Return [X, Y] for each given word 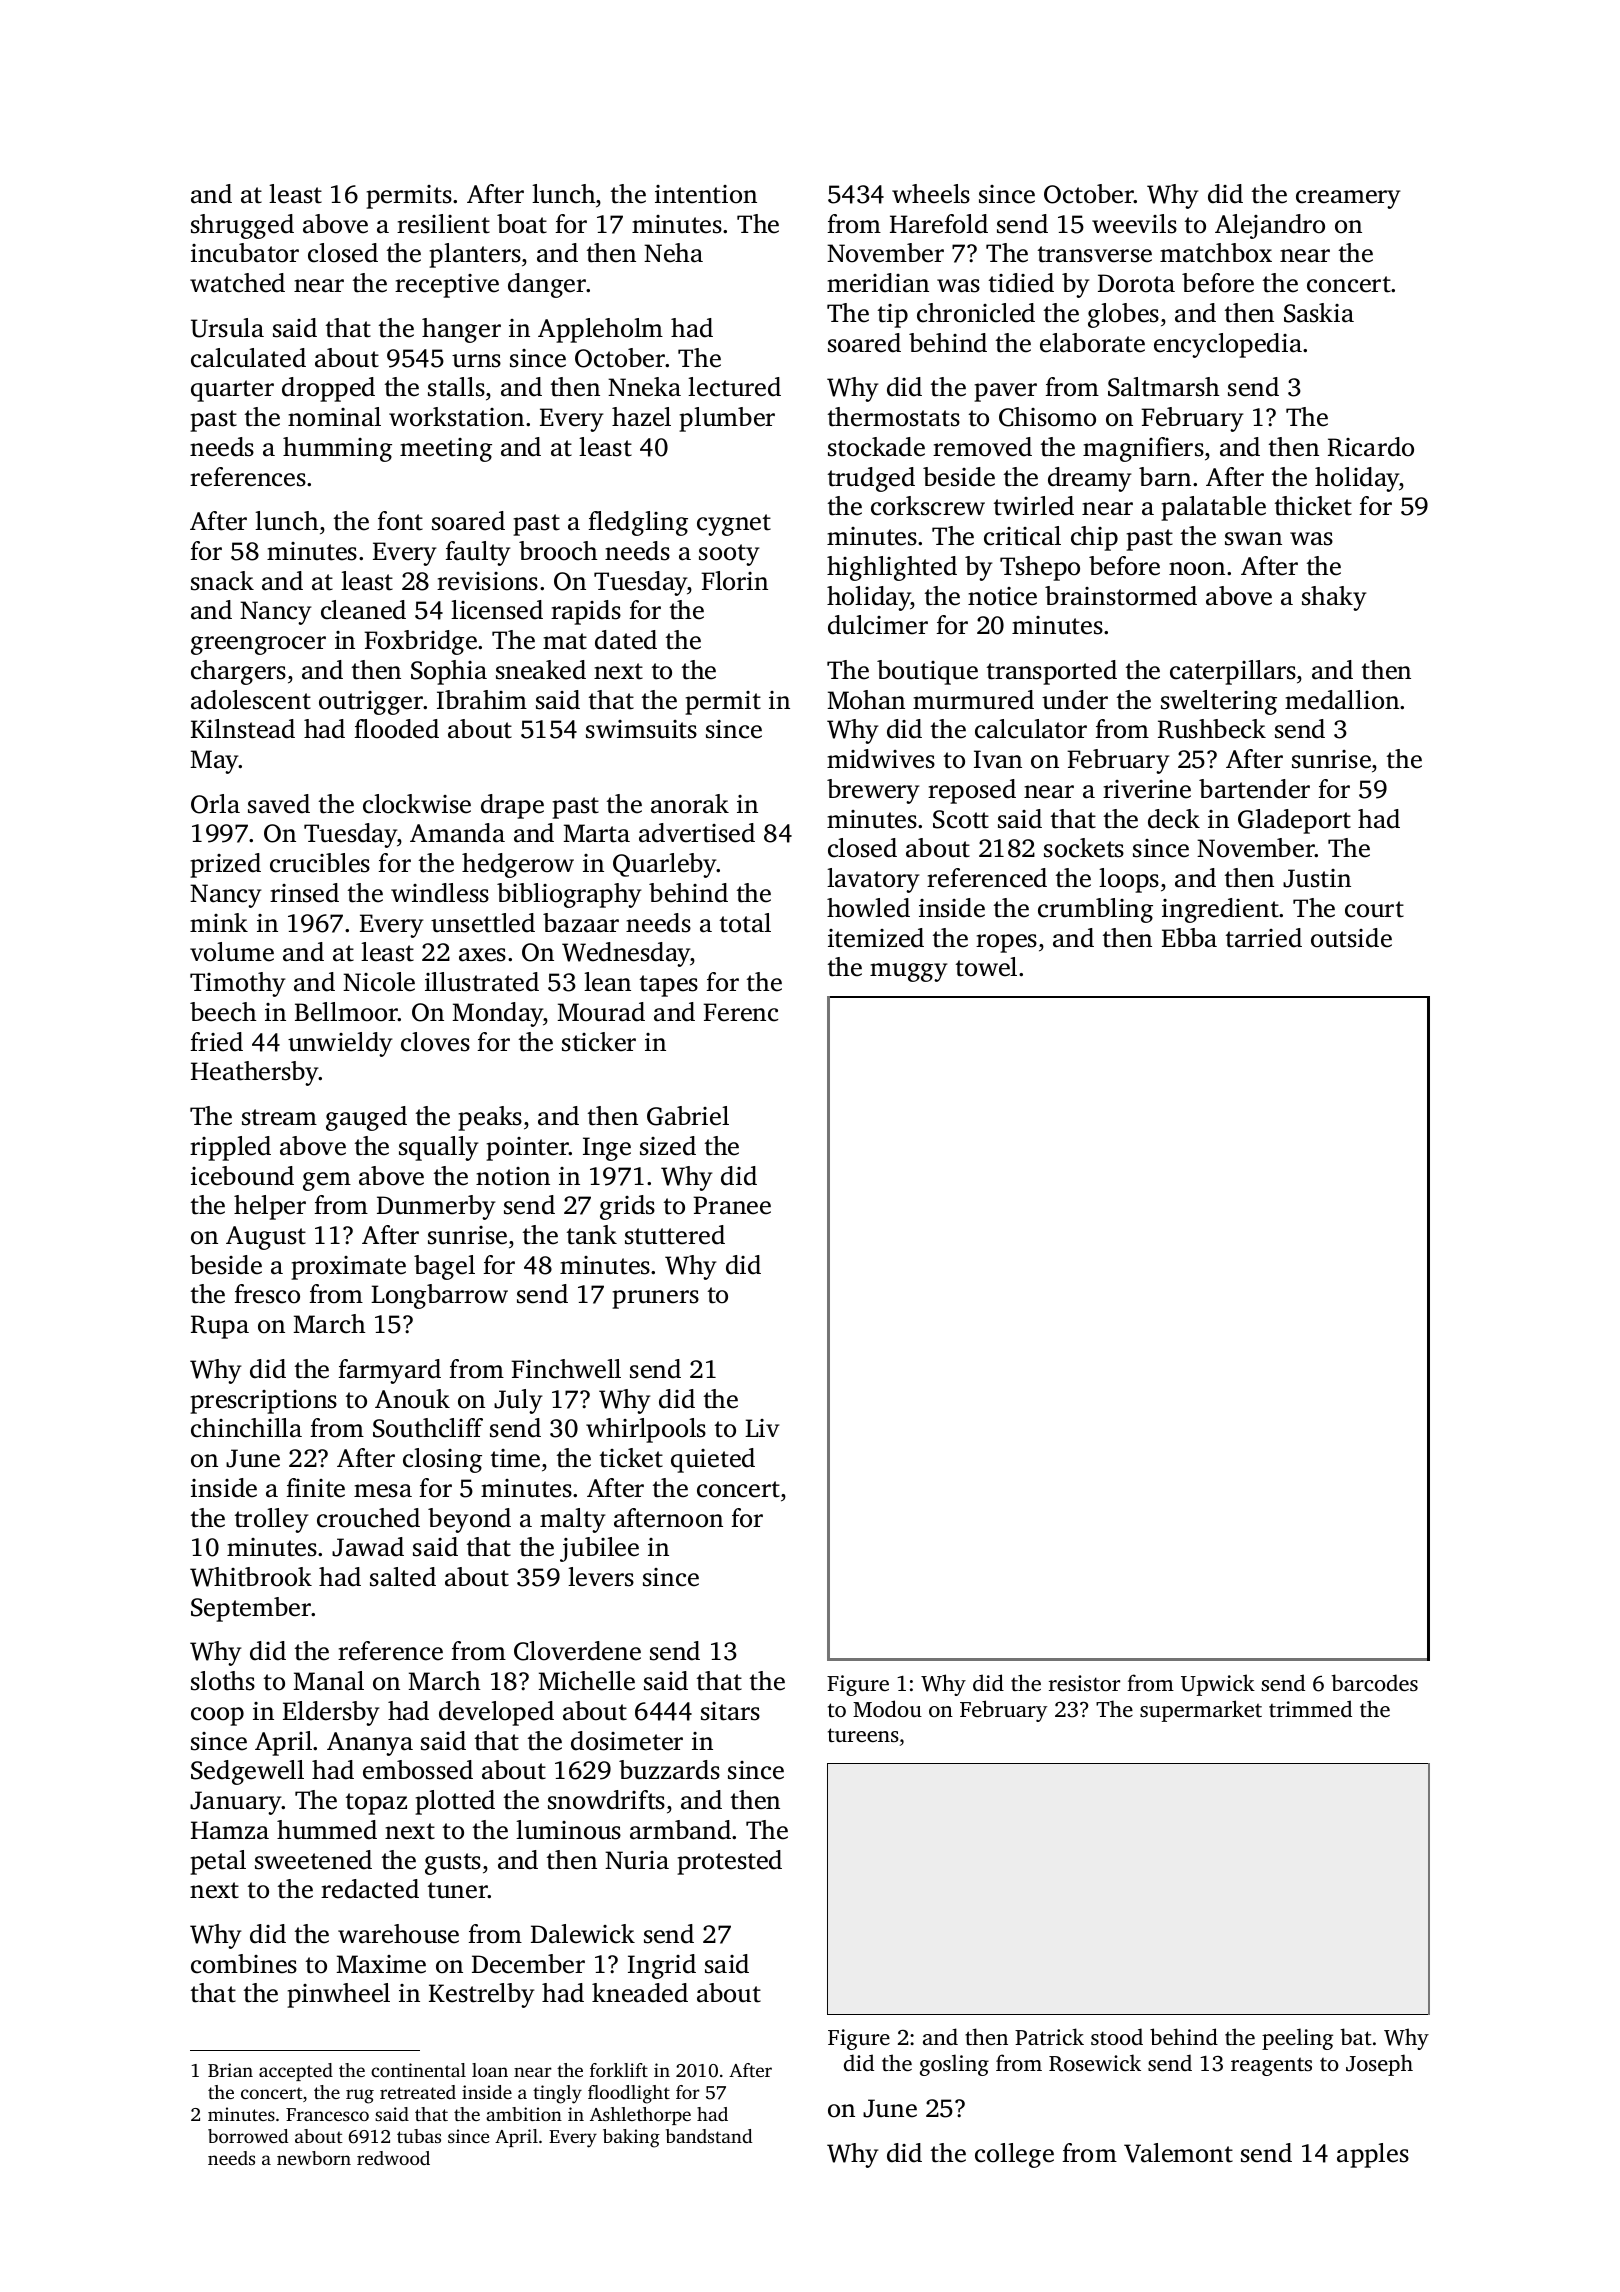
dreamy [1090, 479]
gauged [366, 1118]
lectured [734, 387]
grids [627, 1207]
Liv [762, 1428]
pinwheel [338, 1995]
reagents [1271, 2067]
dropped [328, 389]
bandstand [709, 2136]
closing [442, 1460]
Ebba [1189, 938]
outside [1351, 938]
